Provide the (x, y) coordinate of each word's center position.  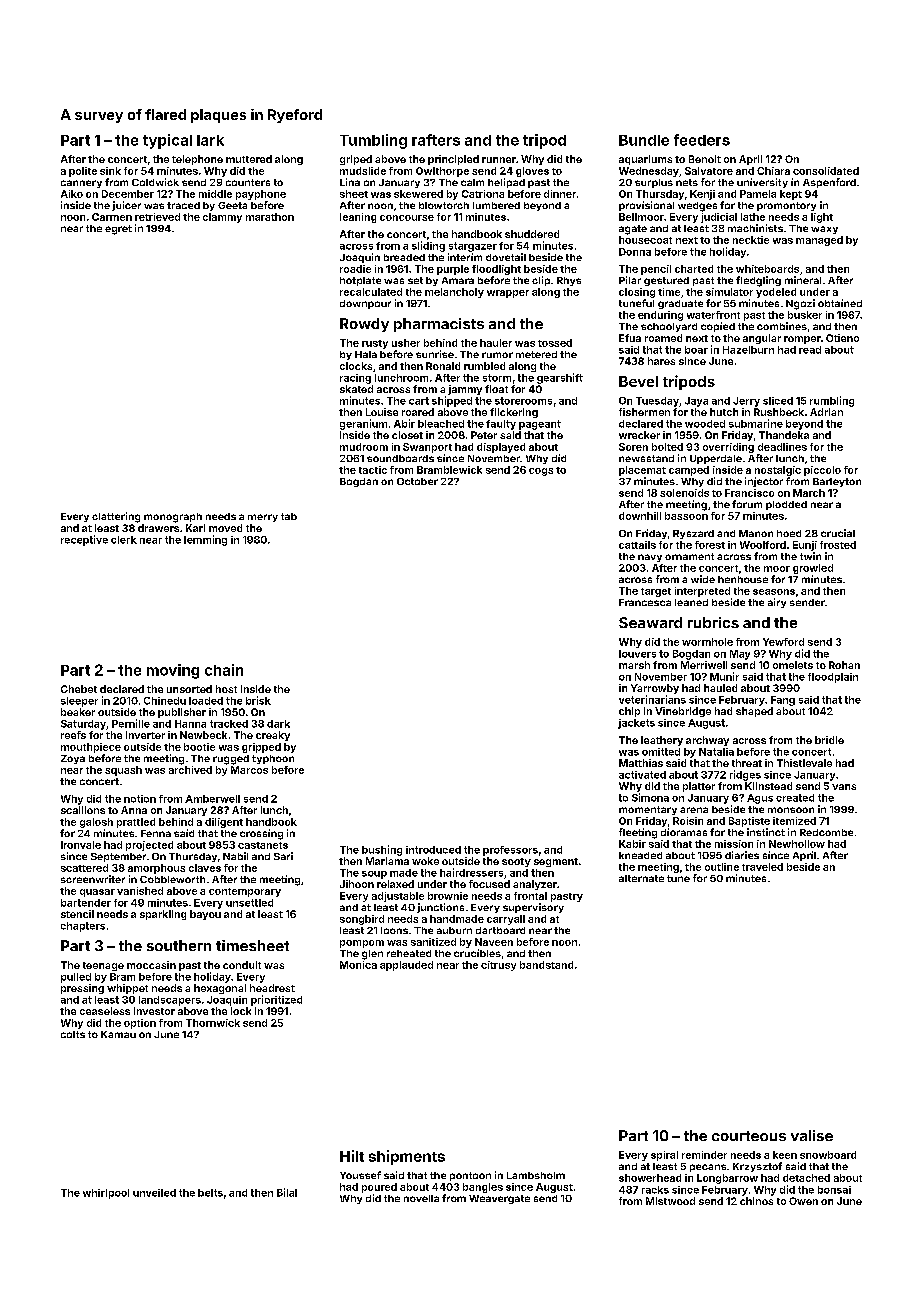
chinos (756, 1201)
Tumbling (373, 141)
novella (421, 1198)
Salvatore (709, 171)
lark (210, 140)
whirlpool (106, 1194)
